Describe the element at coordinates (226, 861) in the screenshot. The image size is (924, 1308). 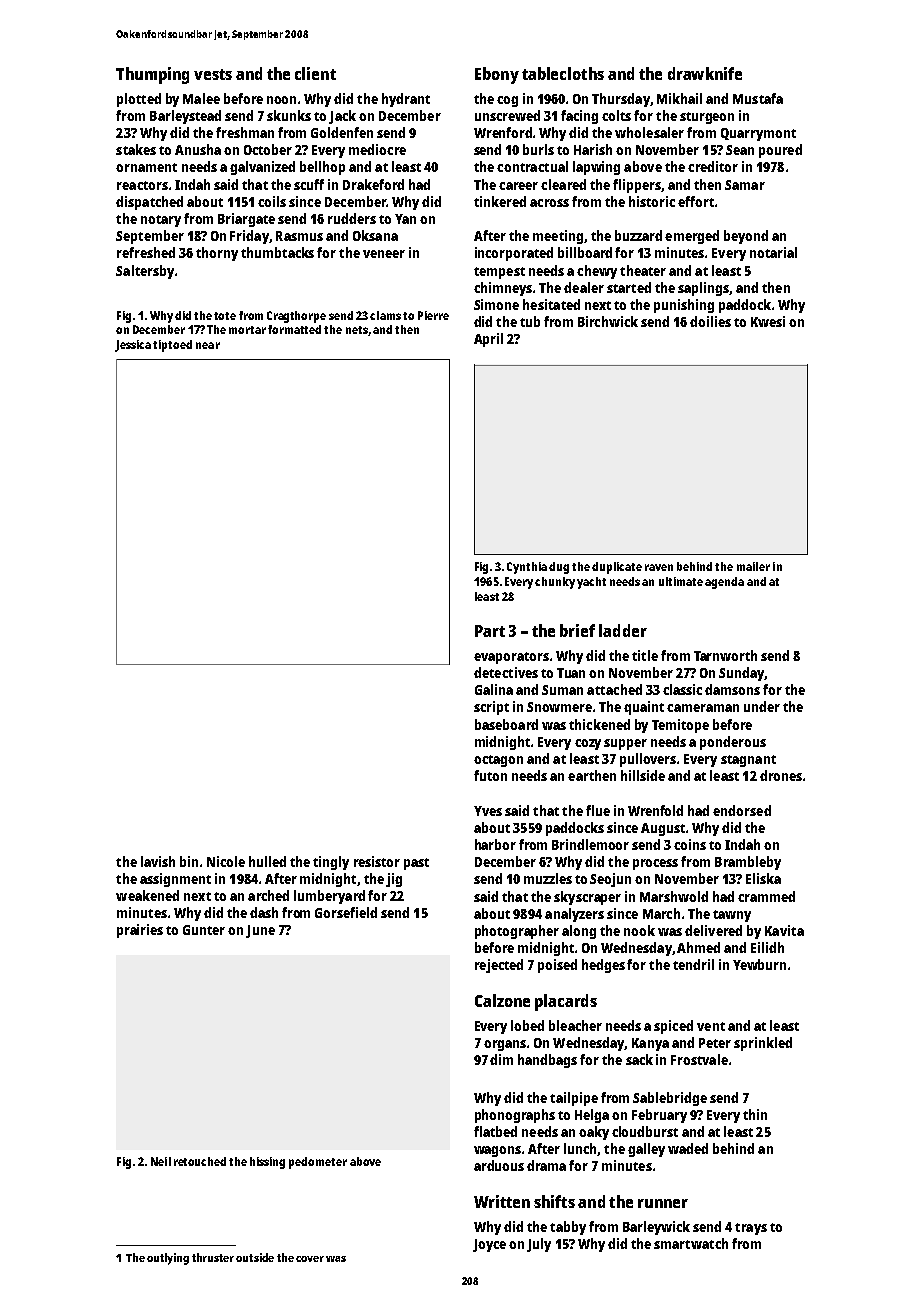
I see `Nicole` at that location.
